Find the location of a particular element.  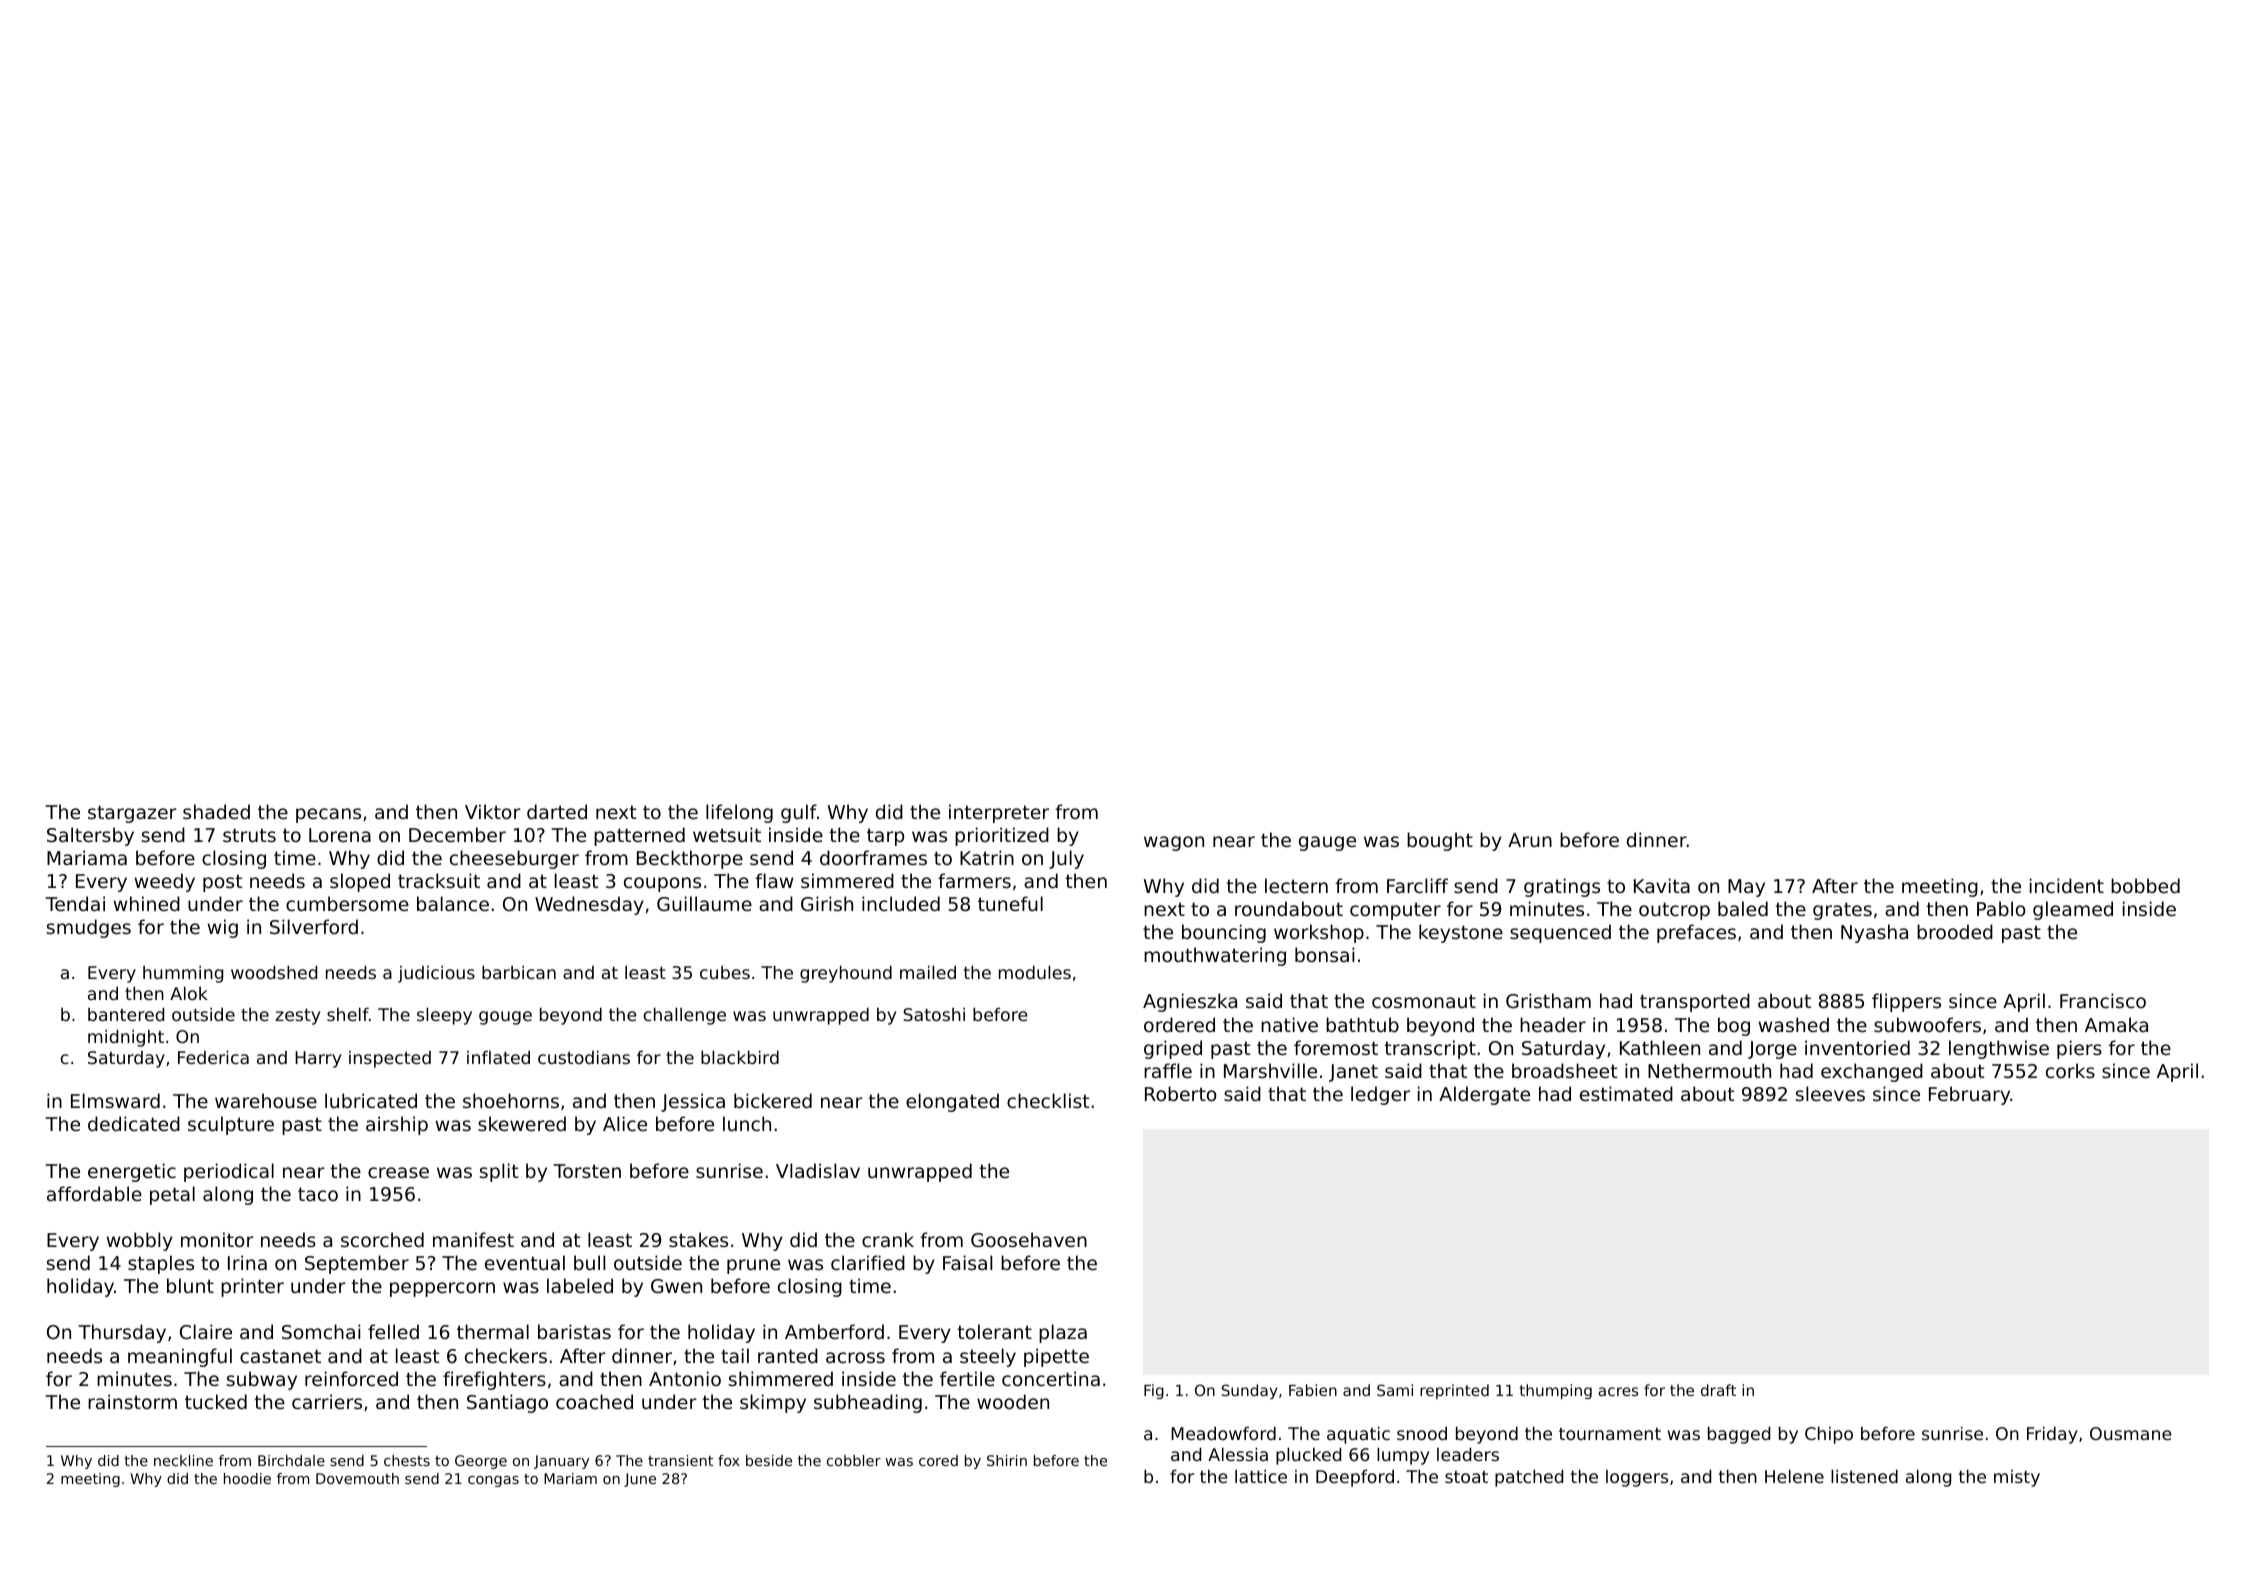

shaded is located at coordinates (216, 811).
